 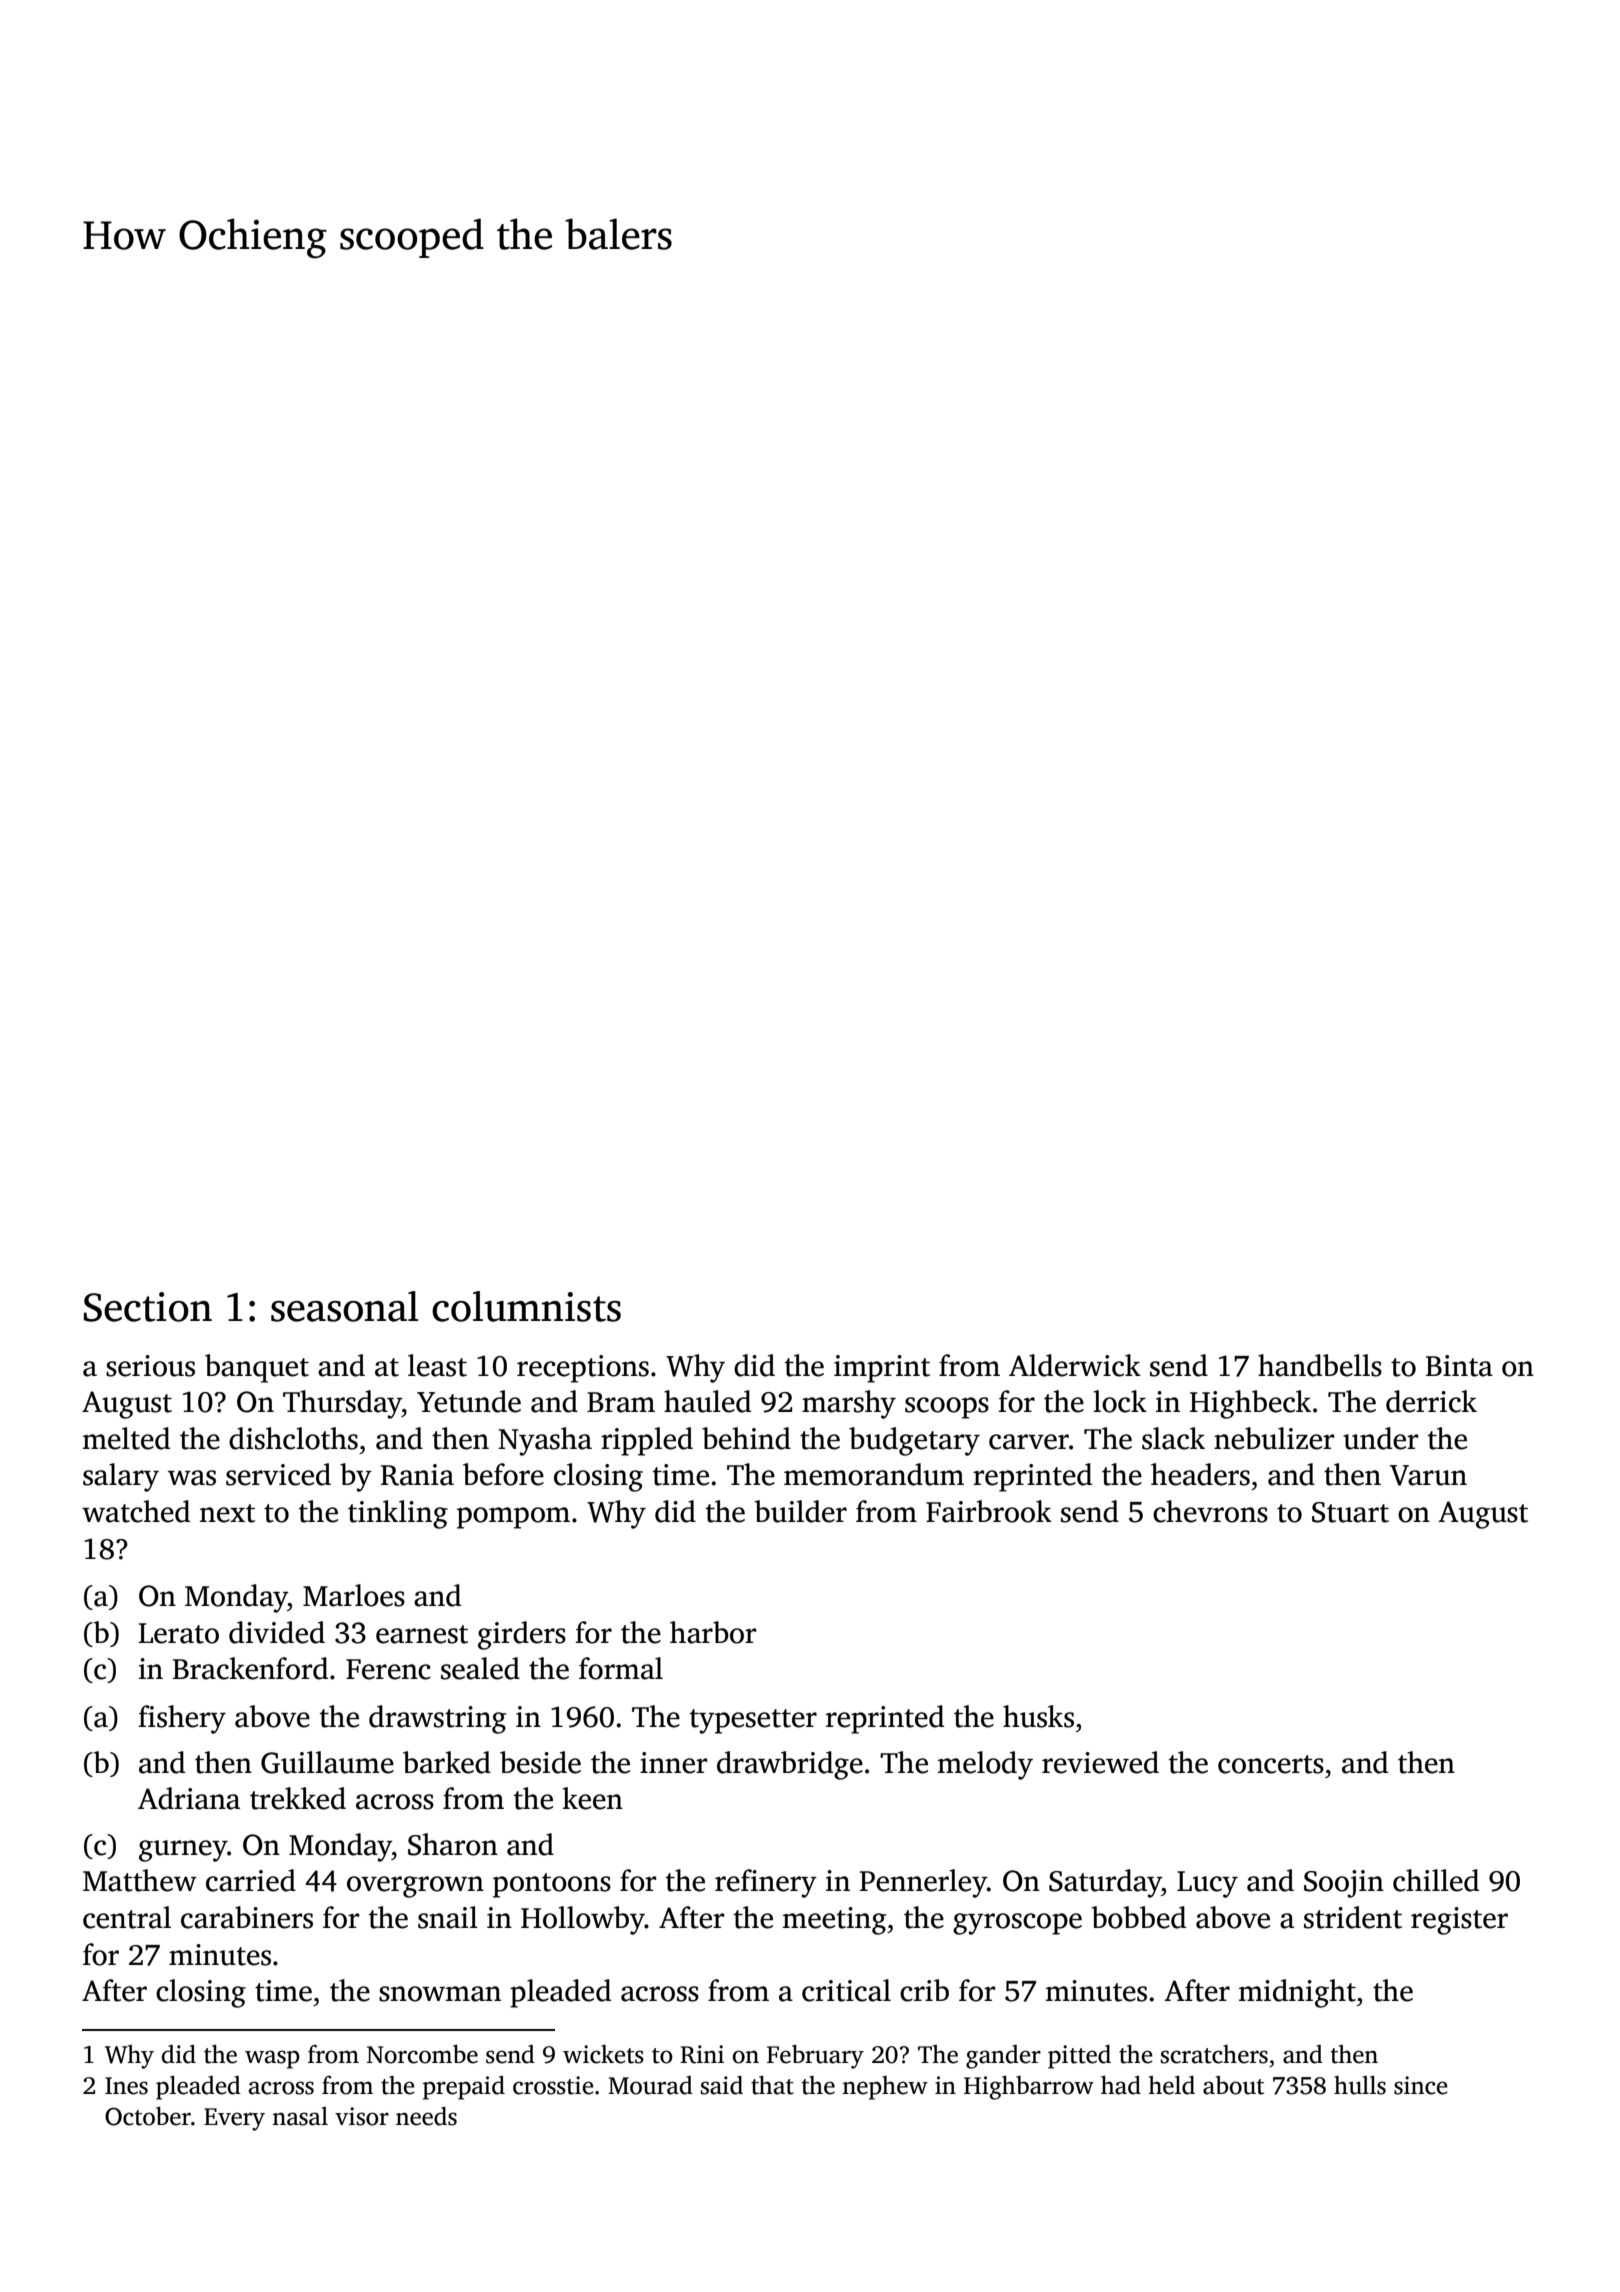 What do you see at coordinates (189, 1798) in the screenshot?
I see `Adriana` at bounding box center [189, 1798].
